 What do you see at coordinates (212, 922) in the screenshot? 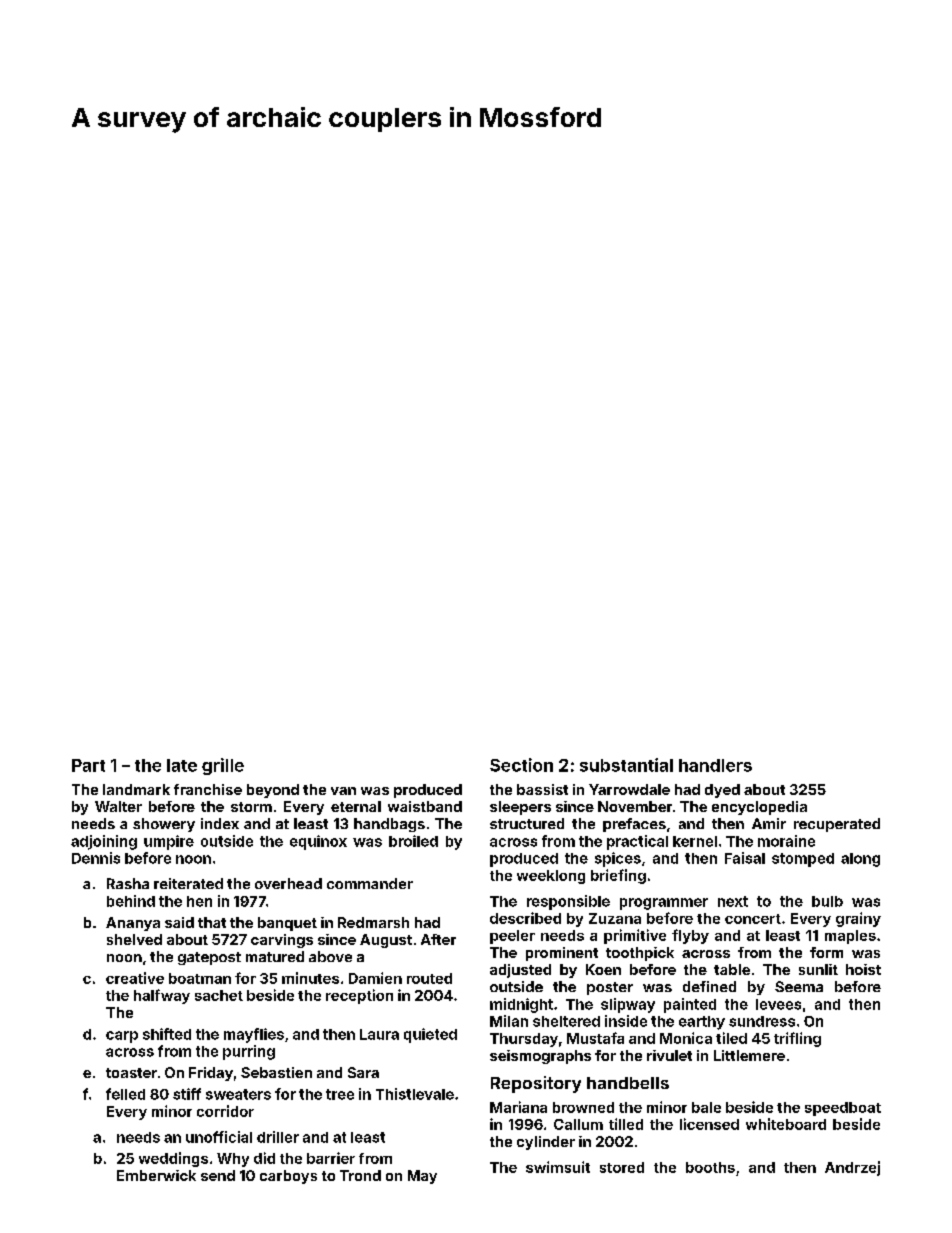
I see `that` at bounding box center [212, 922].
